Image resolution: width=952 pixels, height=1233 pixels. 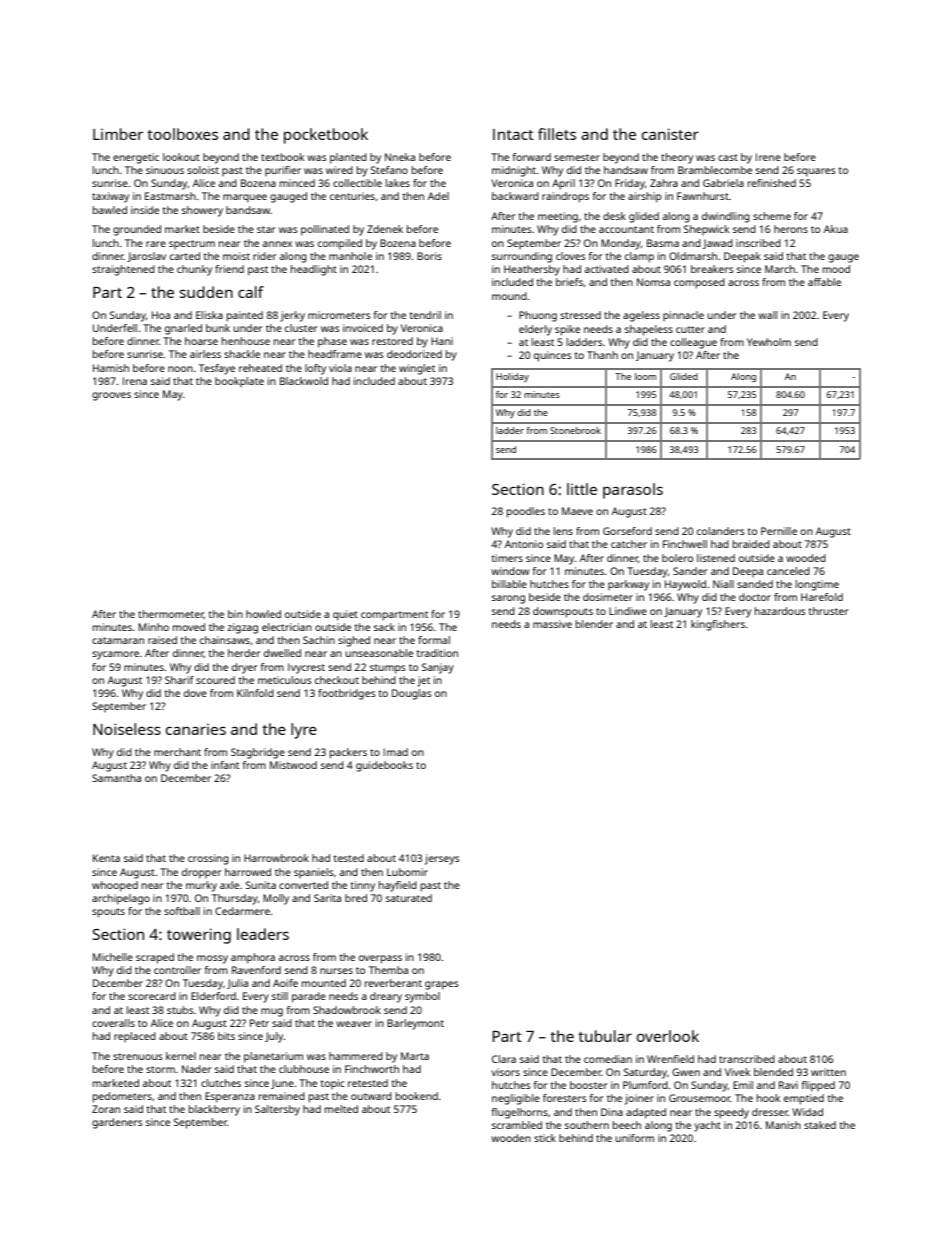 What do you see at coordinates (569, 282) in the screenshot?
I see `briefs` at bounding box center [569, 282].
